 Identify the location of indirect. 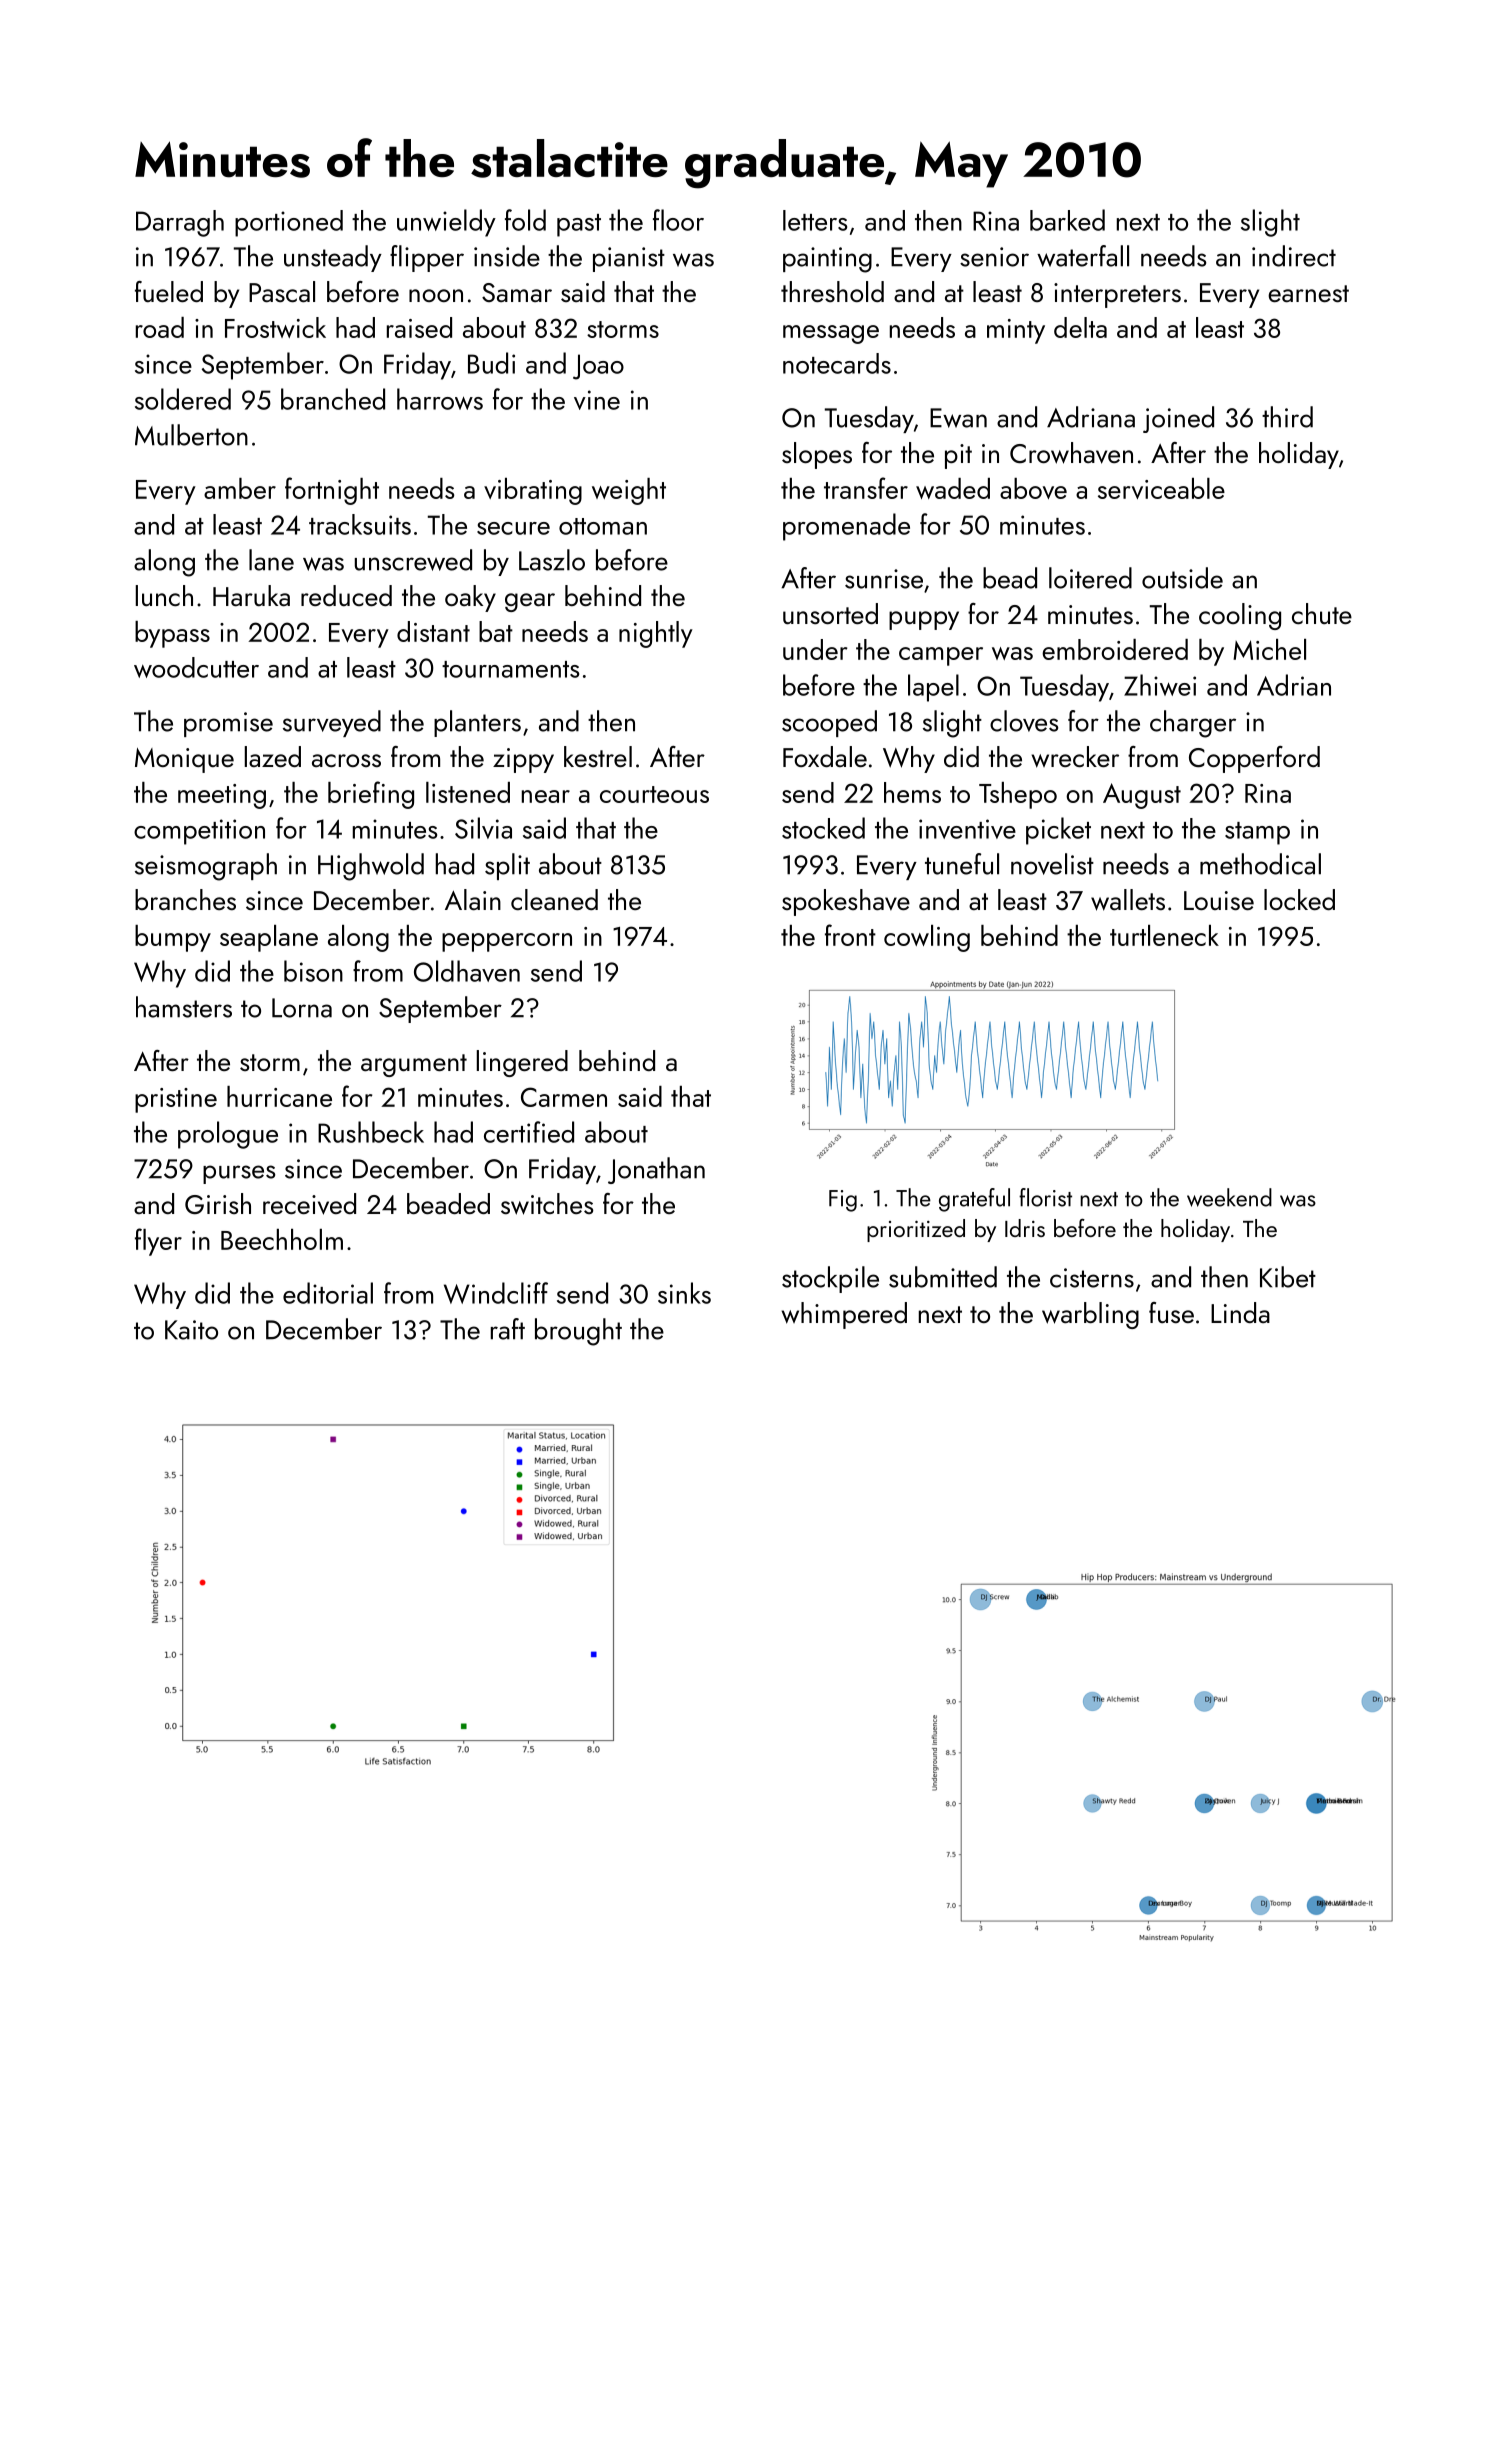
(1294, 256).
